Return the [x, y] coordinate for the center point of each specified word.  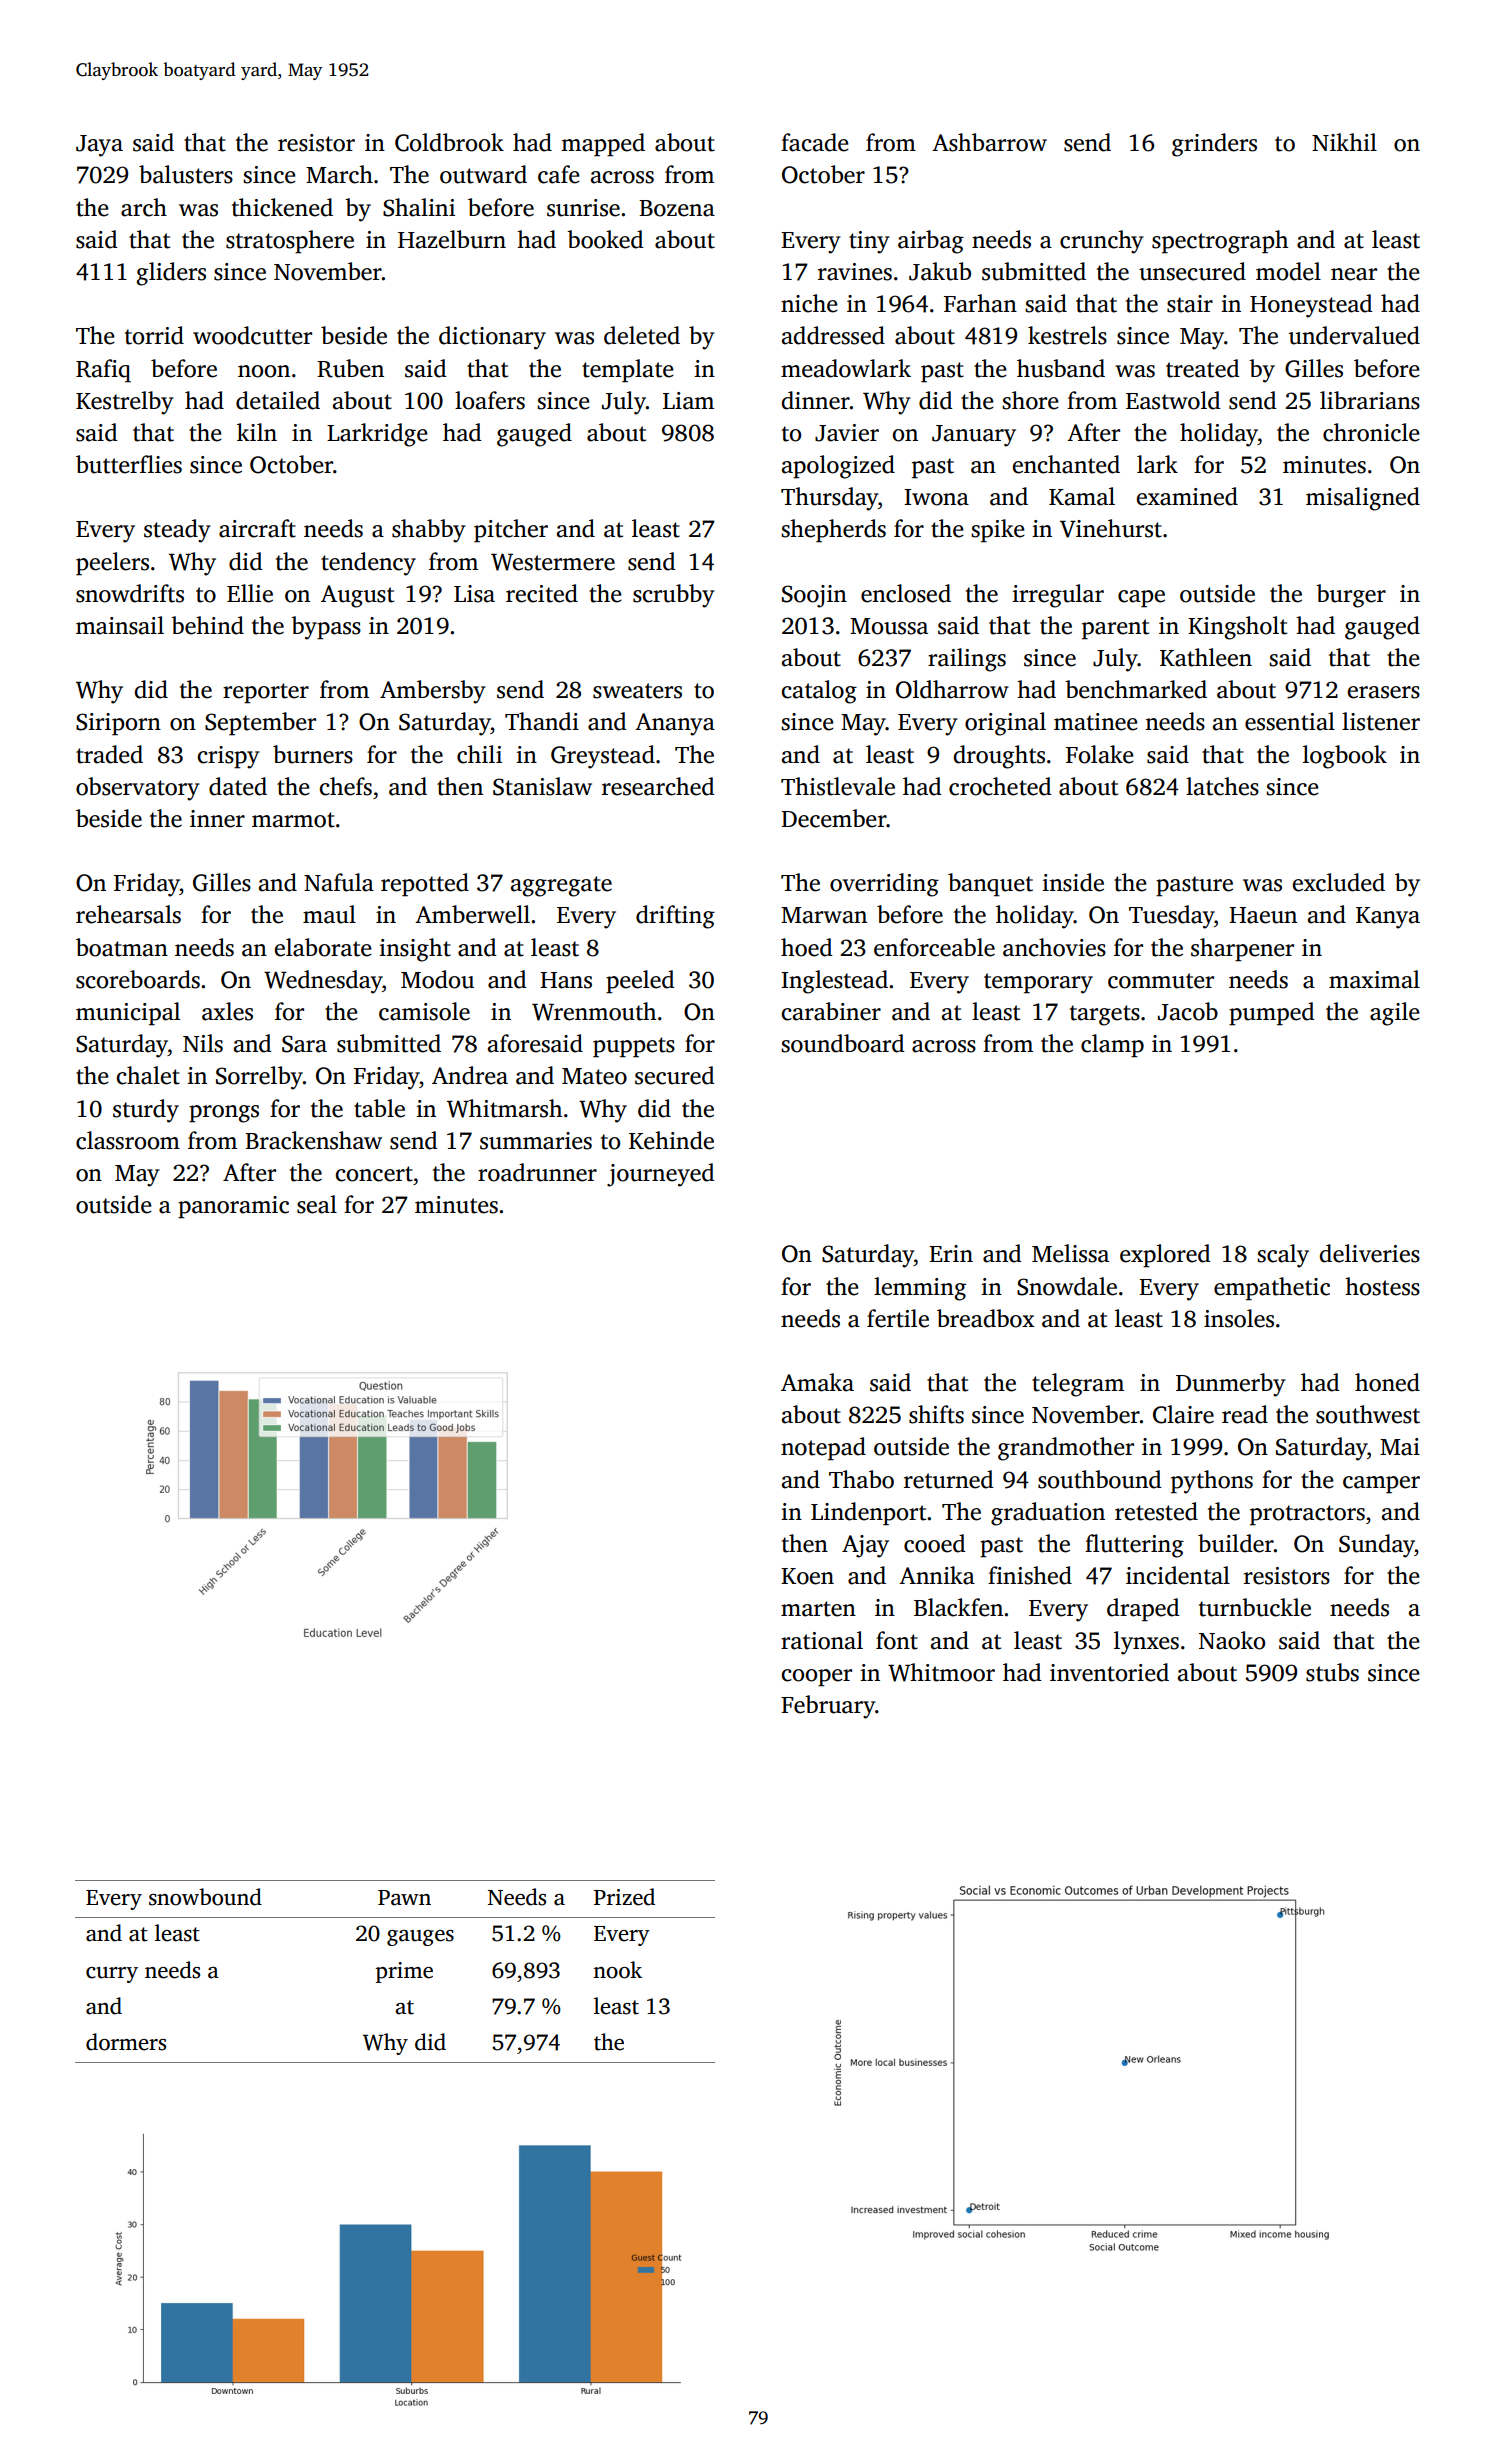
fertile [898, 1318]
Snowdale [1067, 1286]
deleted [642, 335]
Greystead [603, 757]
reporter [266, 693]
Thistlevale [838, 786]
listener [1381, 721]
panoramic [233, 1207]
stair [1190, 304]
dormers [126, 2042]
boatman [122, 947]
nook [617, 1970]
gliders [171, 274]
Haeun [1263, 915]
